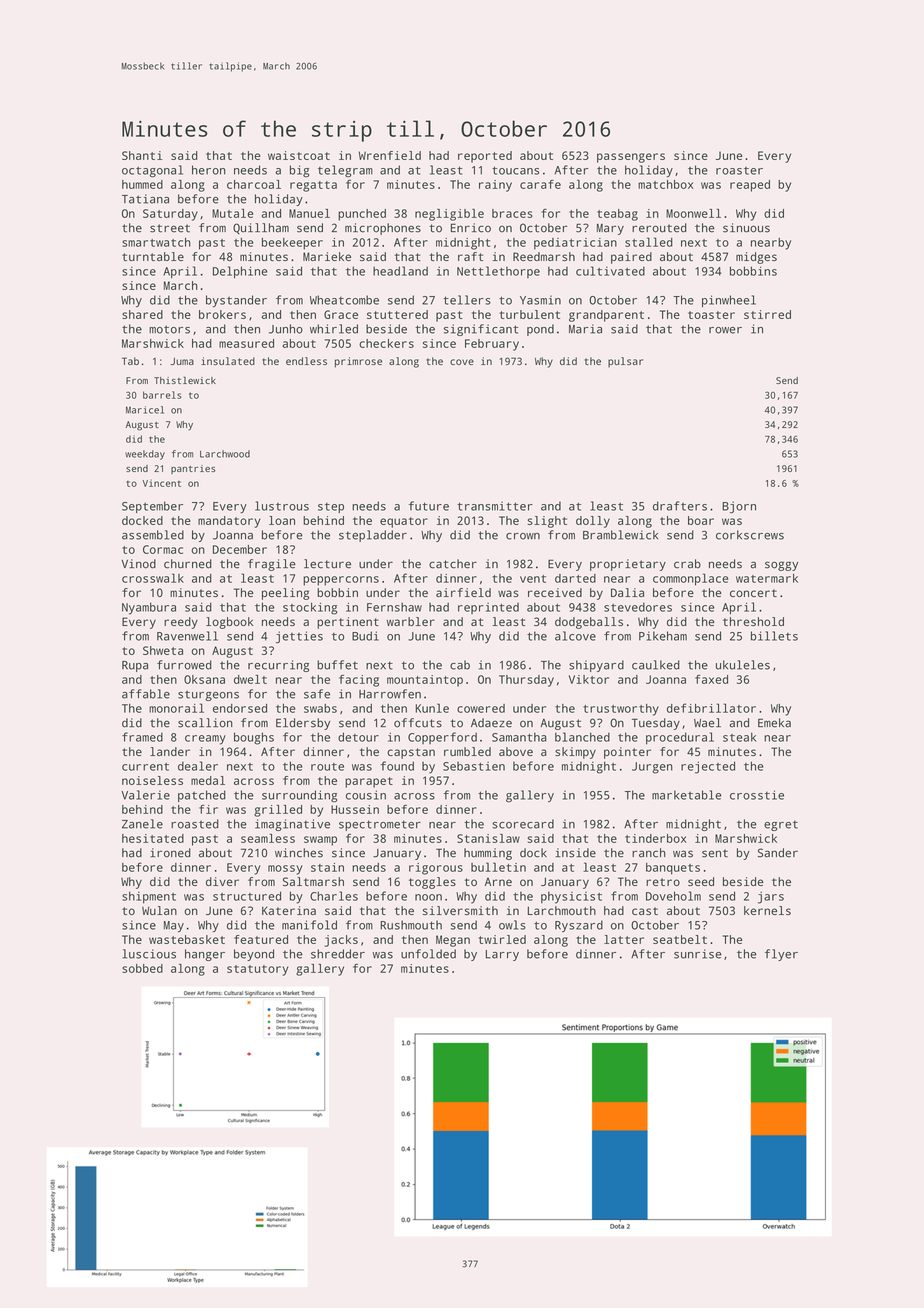 This screenshot has height=1308, width=924. I want to click on featured, so click(261, 939).
